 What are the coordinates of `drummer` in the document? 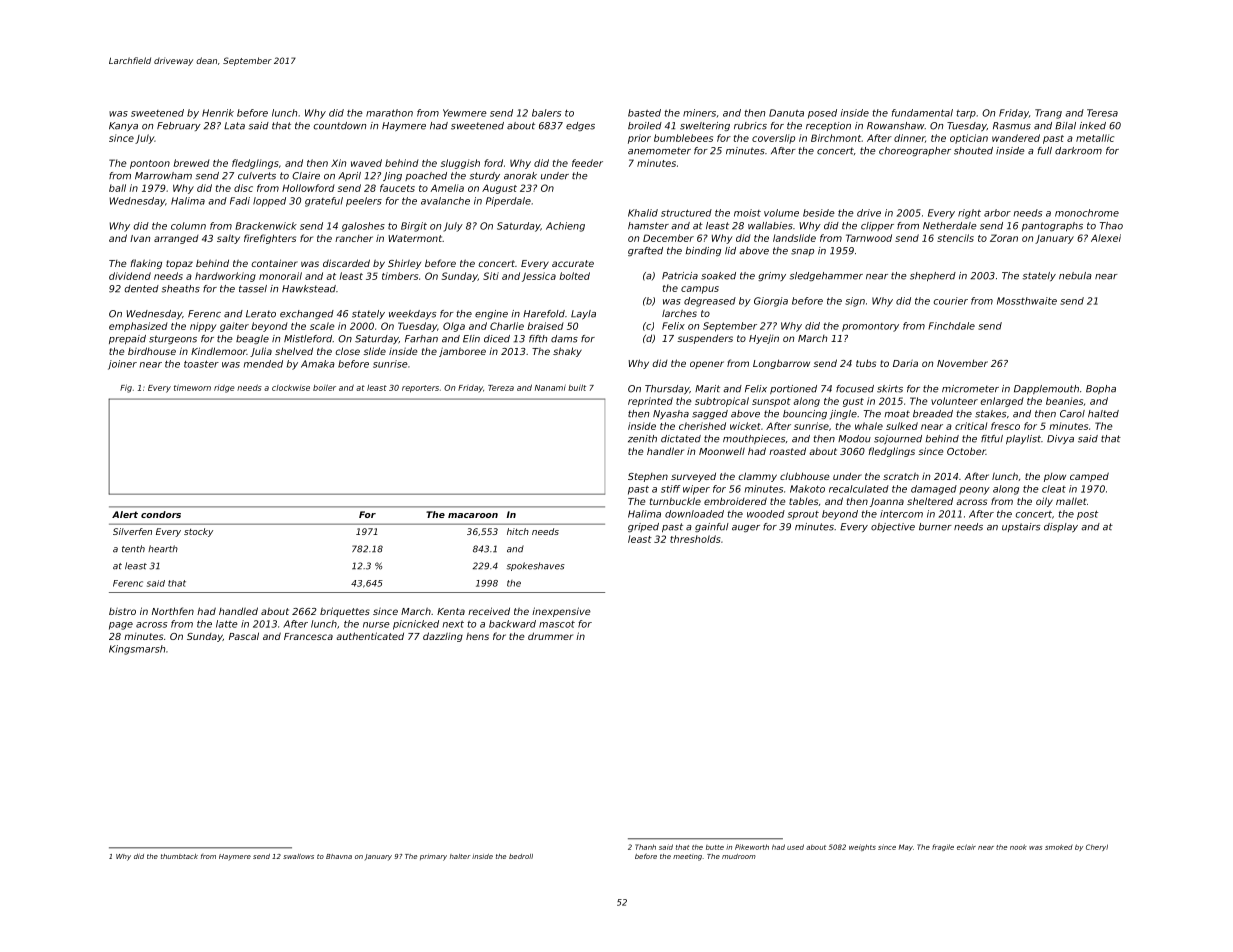 It's located at (550, 636).
